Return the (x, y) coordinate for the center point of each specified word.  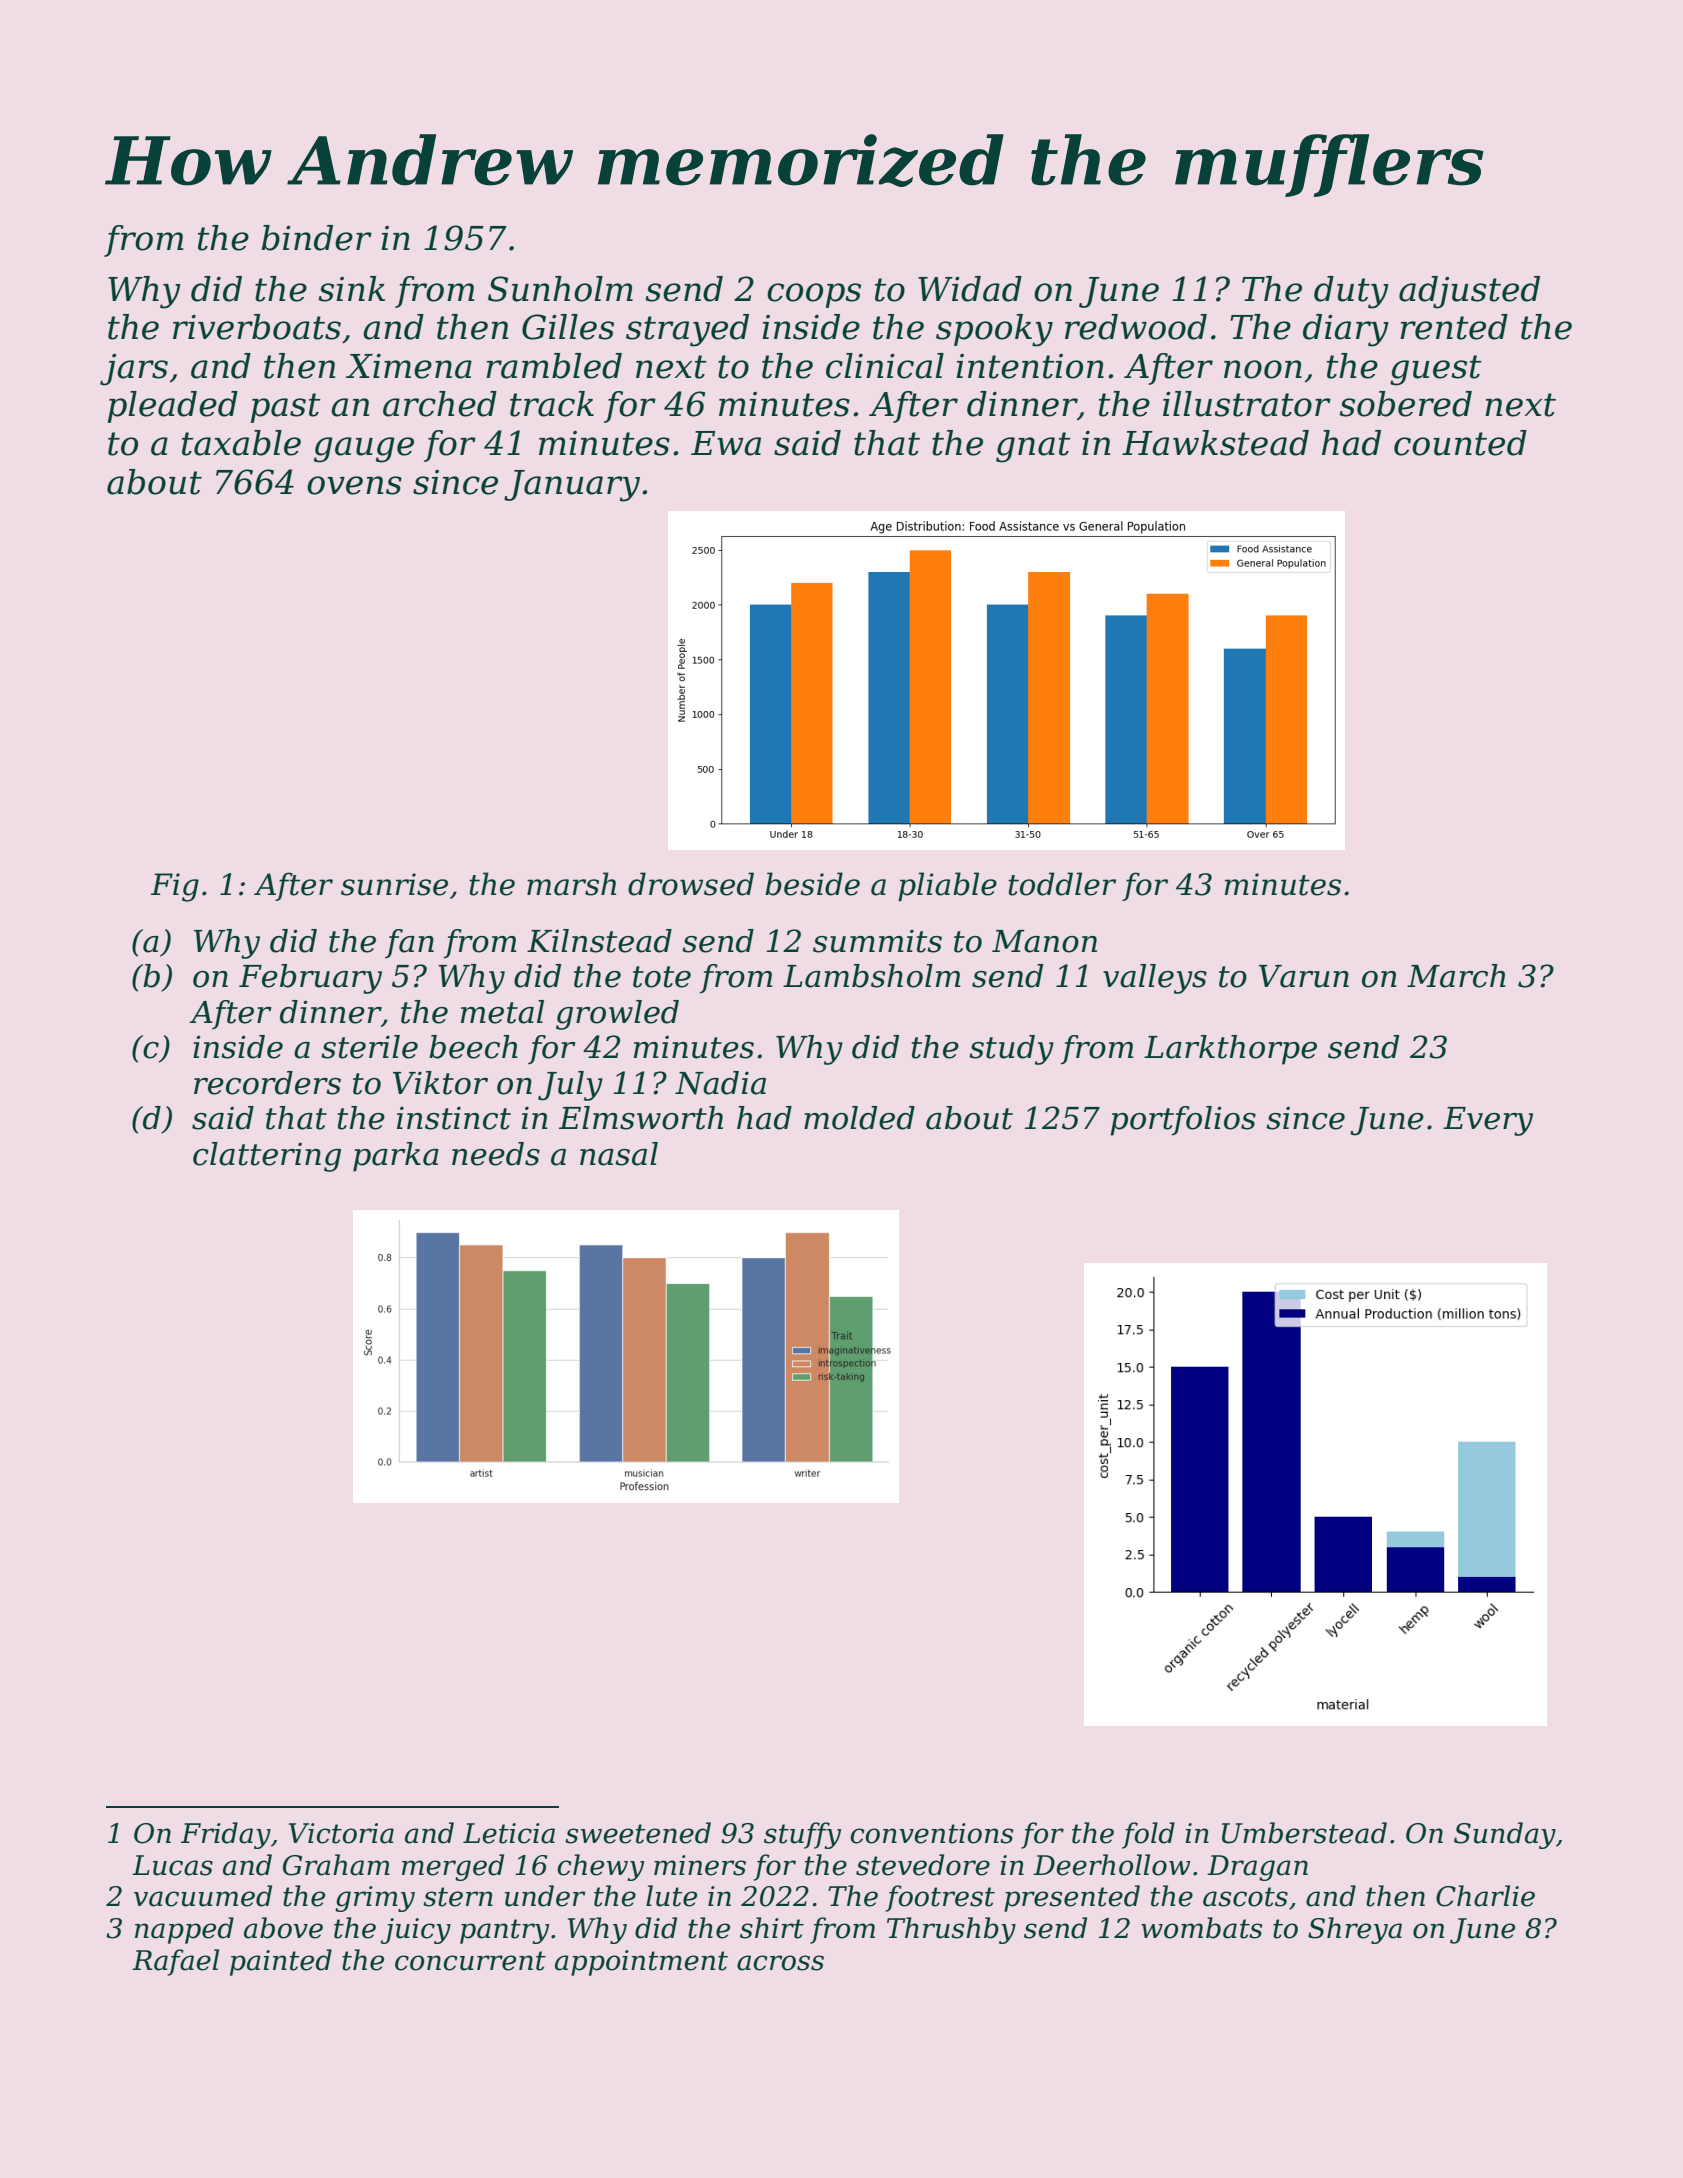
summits (877, 941)
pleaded (173, 407)
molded (859, 1118)
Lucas (172, 1865)
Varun (1304, 976)
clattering (267, 1157)
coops (814, 295)
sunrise (394, 884)
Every (1488, 1121)
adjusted (1469, 292)
